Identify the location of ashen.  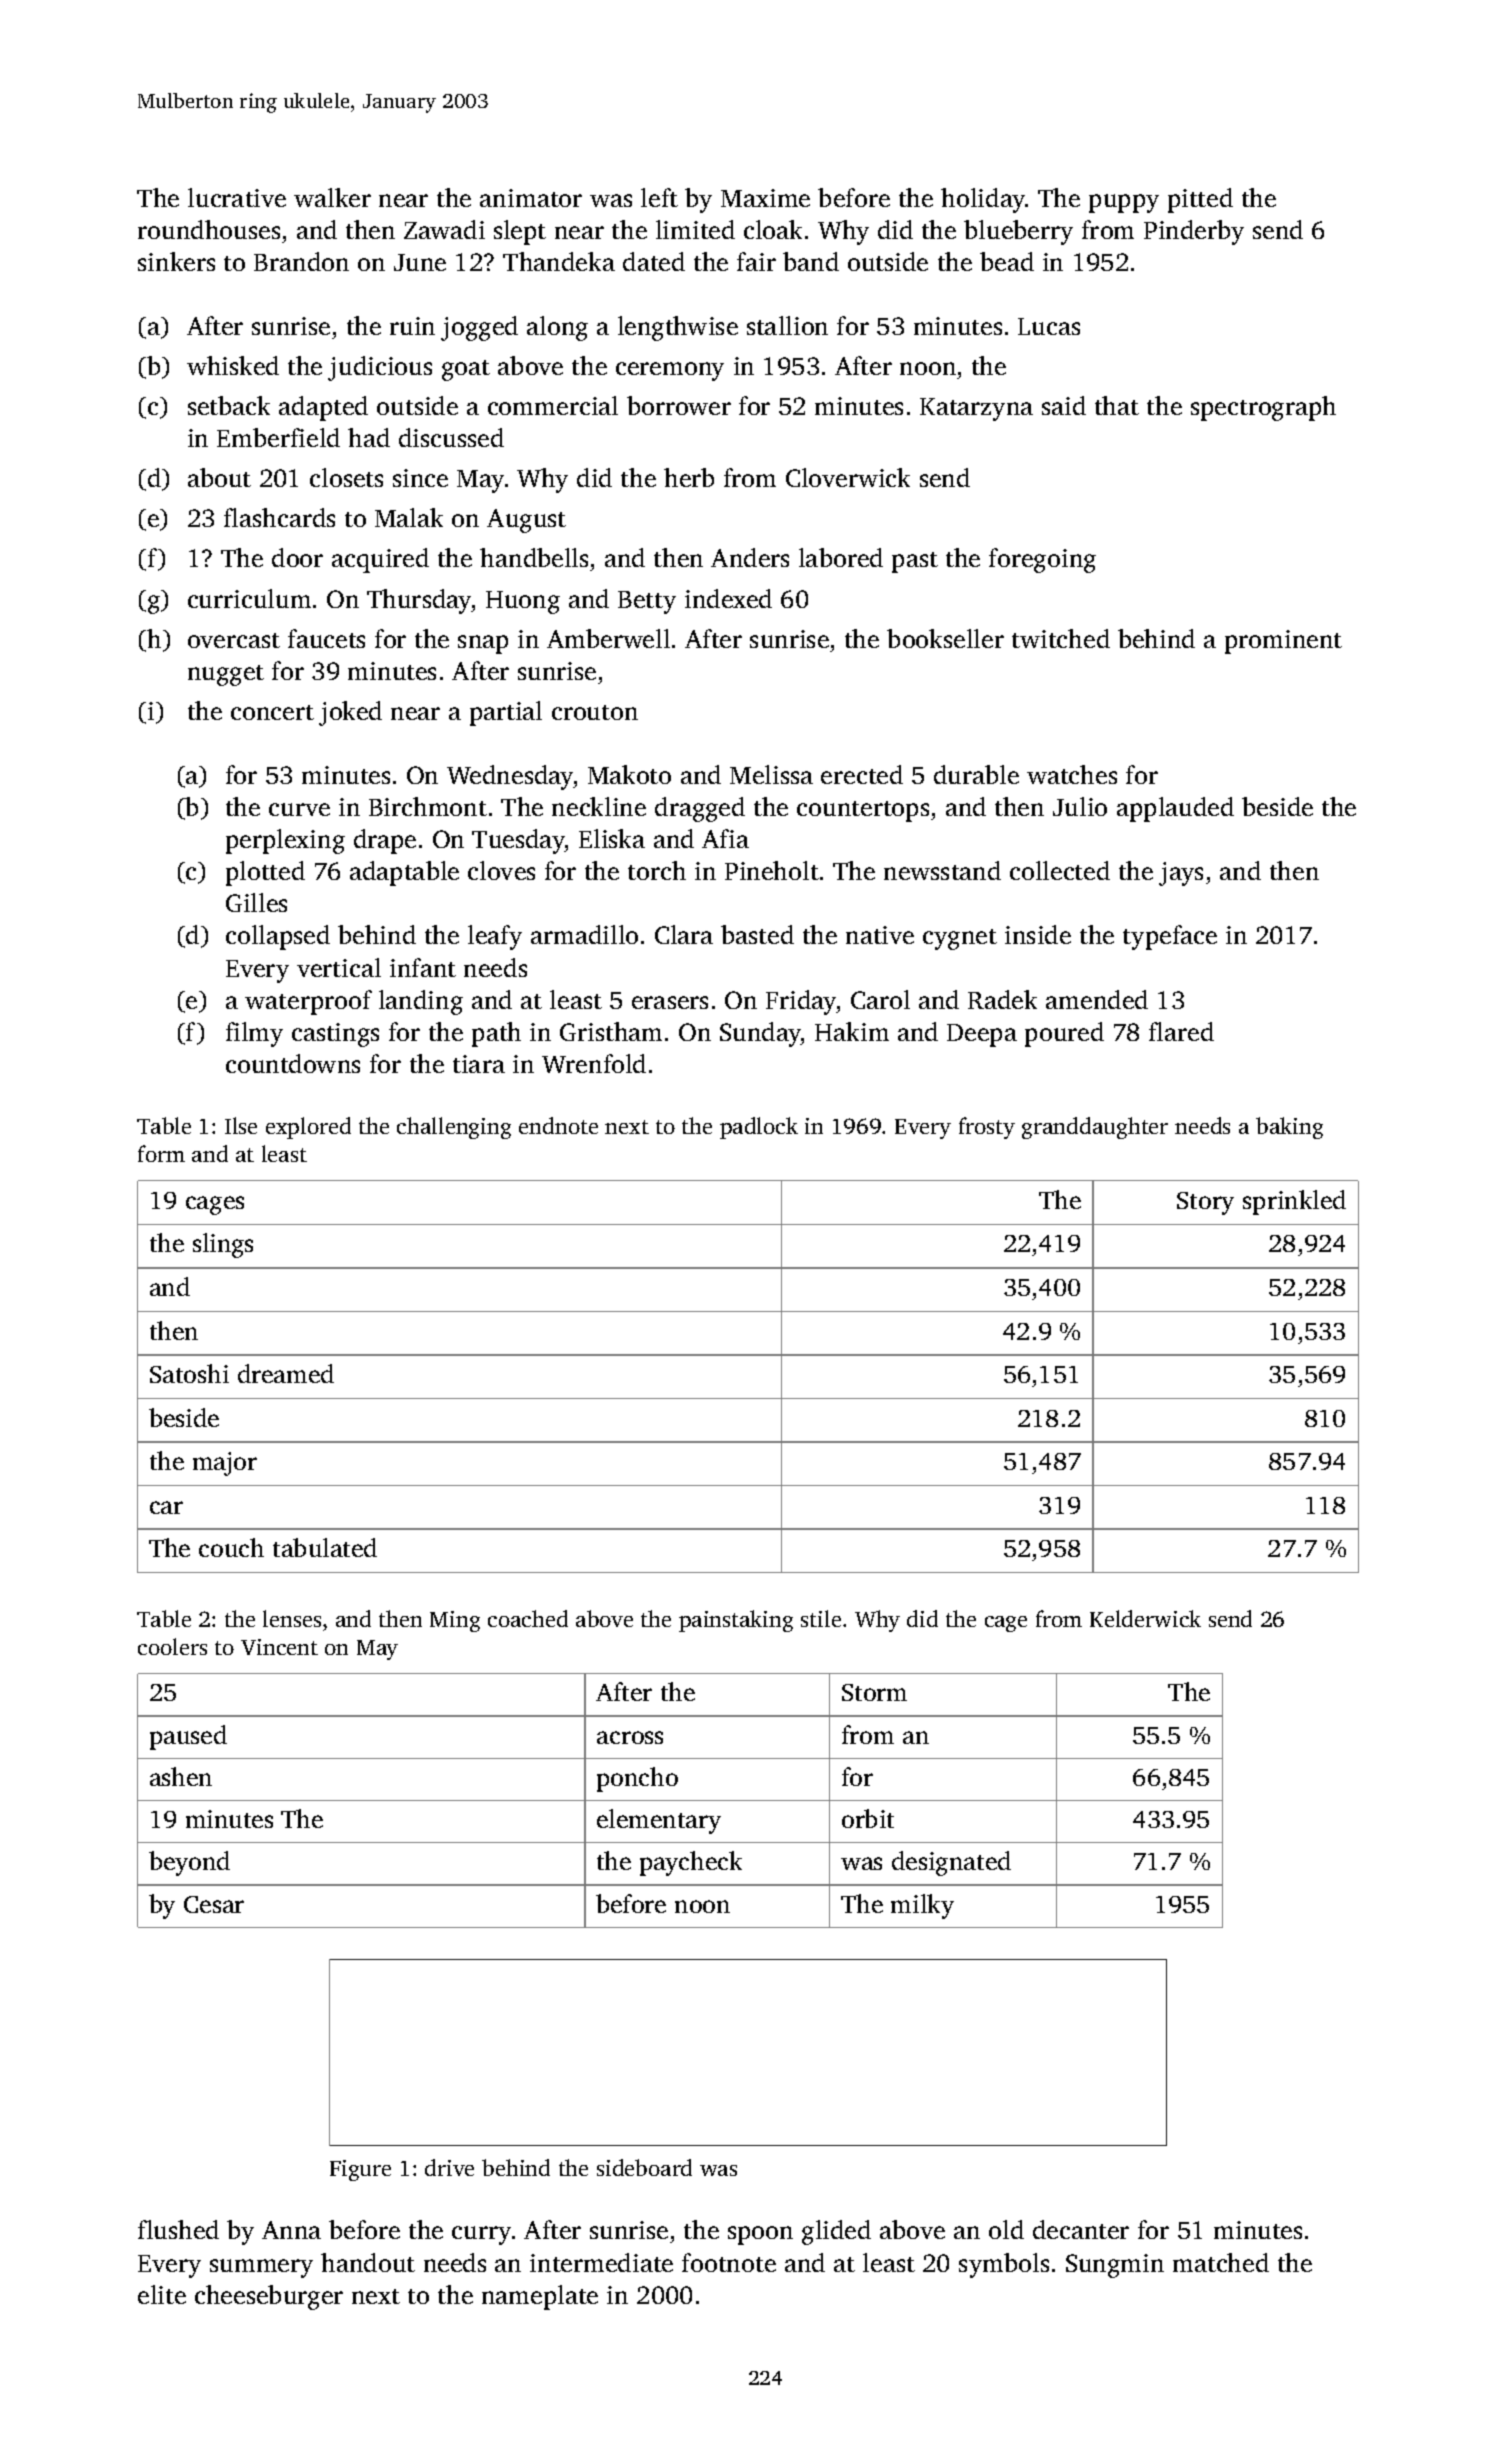
(181, 1776).
